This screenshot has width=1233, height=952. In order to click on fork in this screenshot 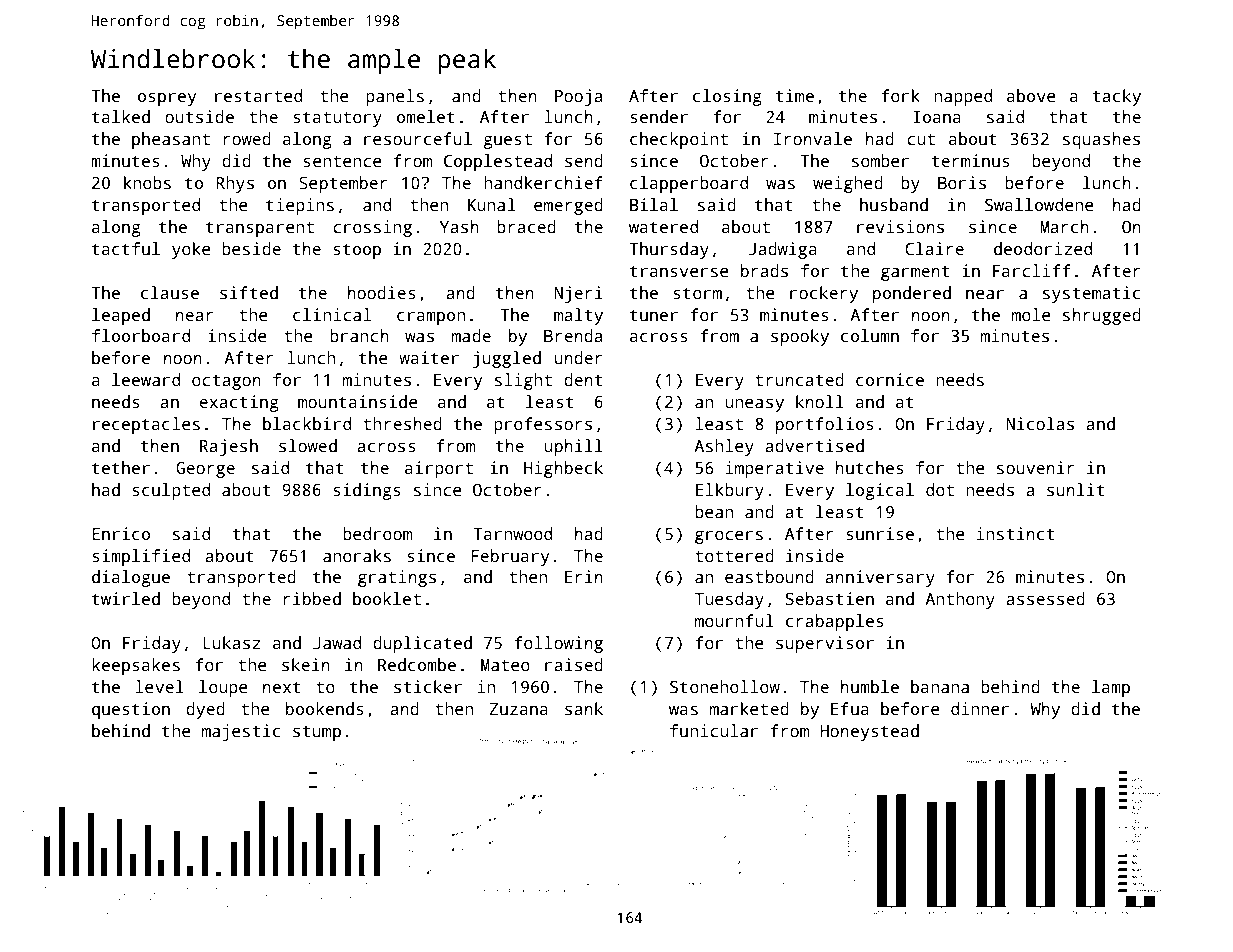, I will do `click(900, 96)`.
